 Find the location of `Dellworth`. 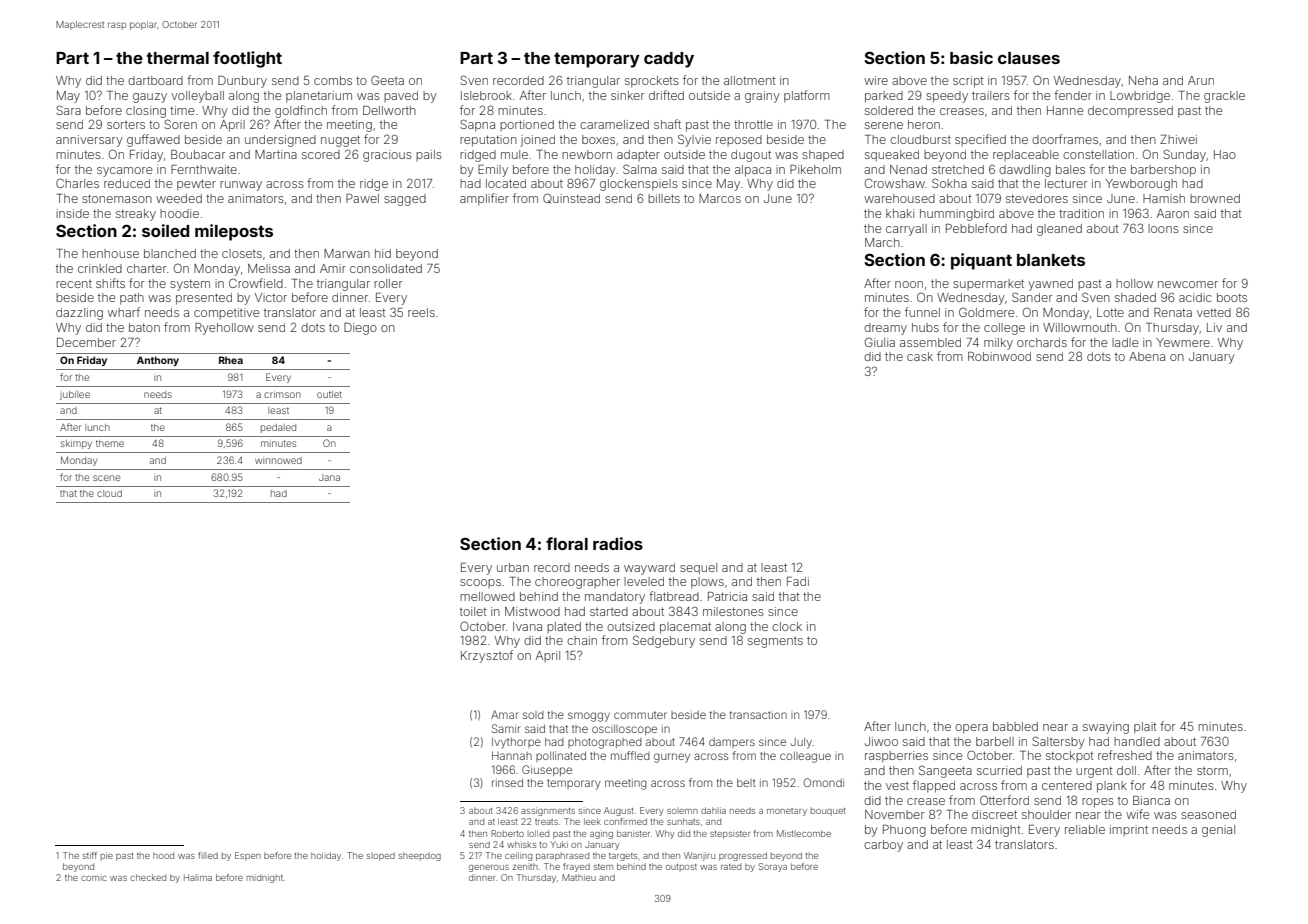

Dellworth is located at coordinates (389, 110).
